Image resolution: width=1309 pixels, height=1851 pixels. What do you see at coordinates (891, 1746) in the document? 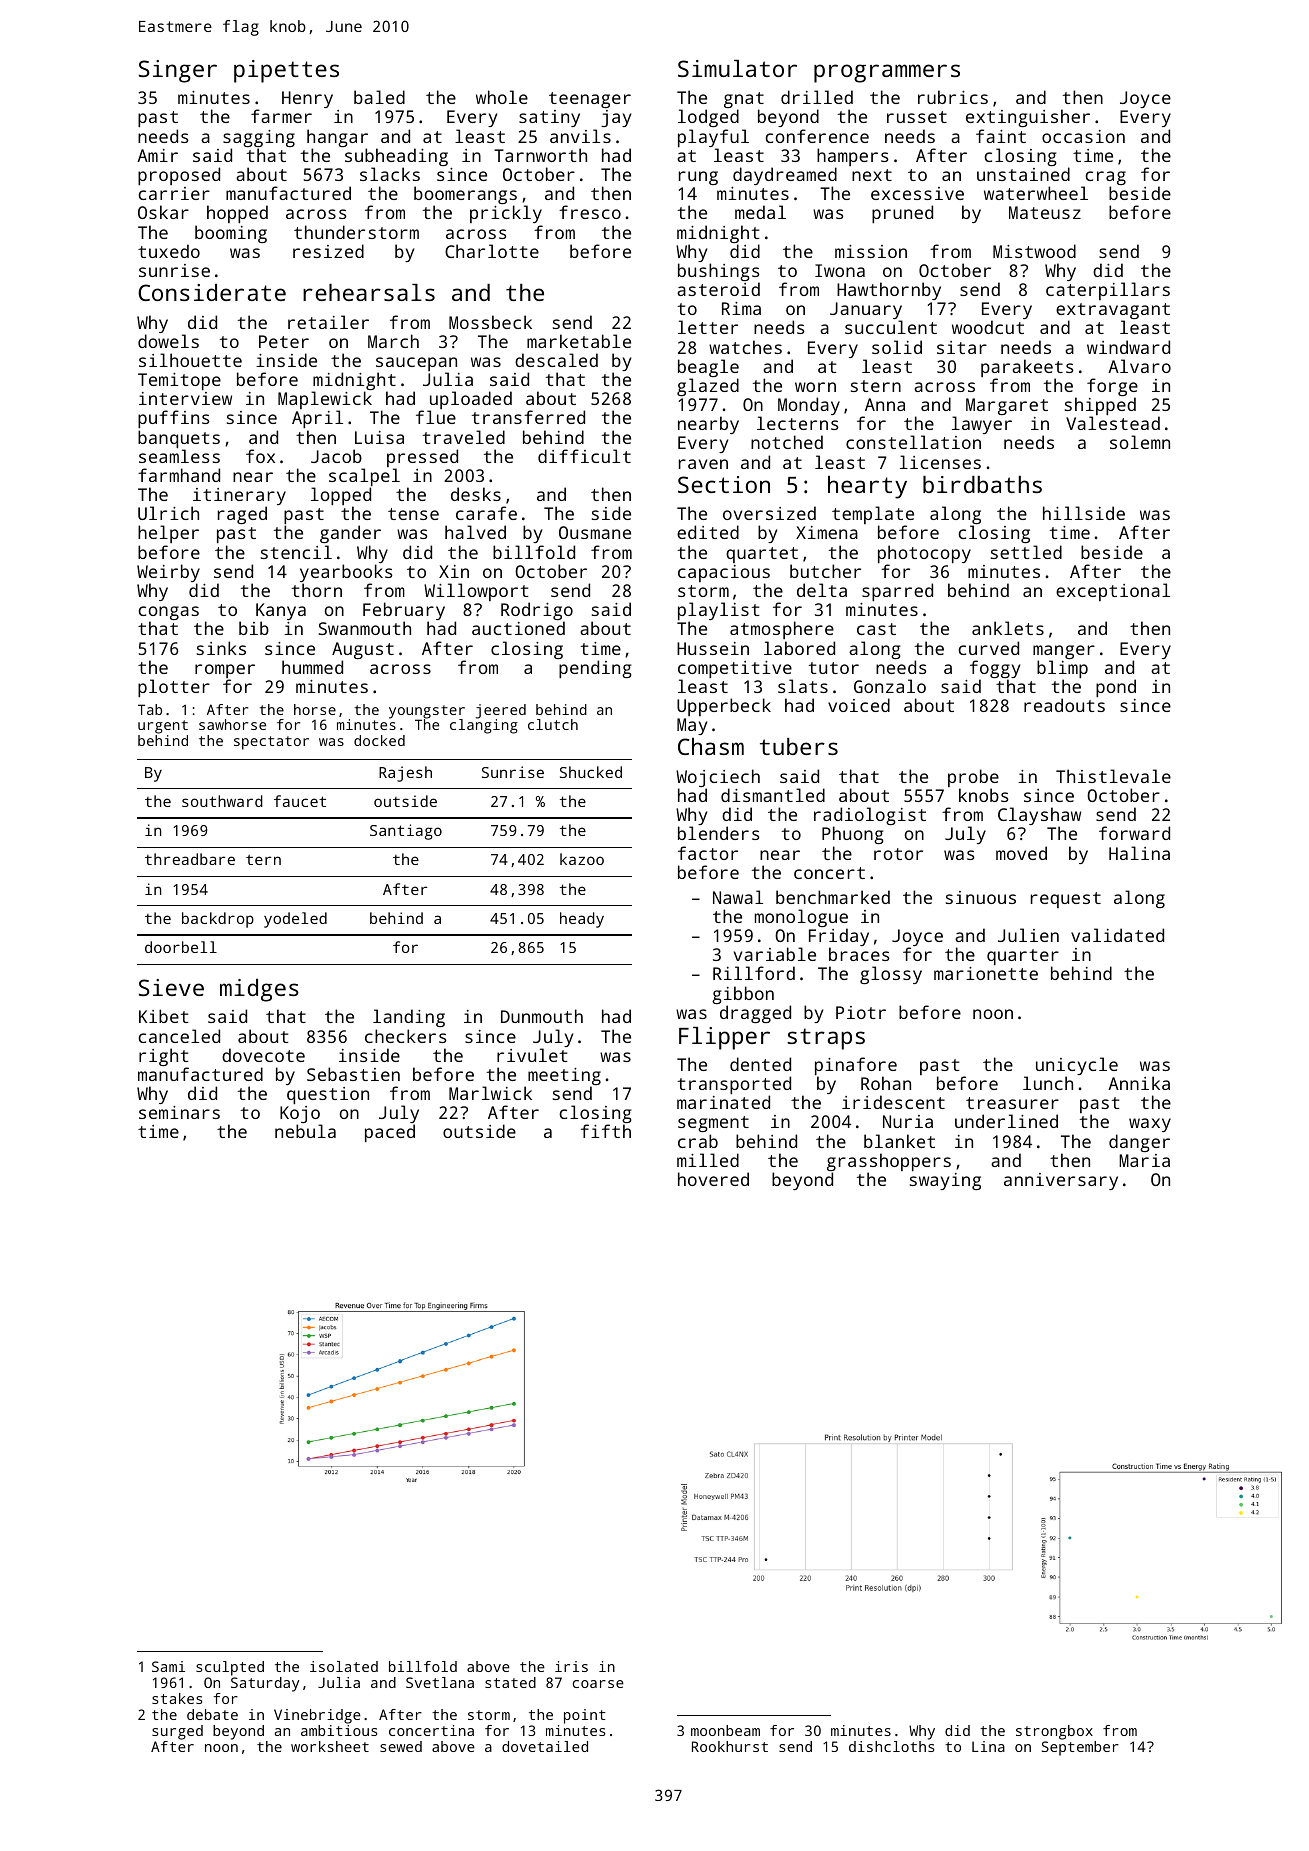
I see `dishcloths` at bounding box center [891, 1746].
